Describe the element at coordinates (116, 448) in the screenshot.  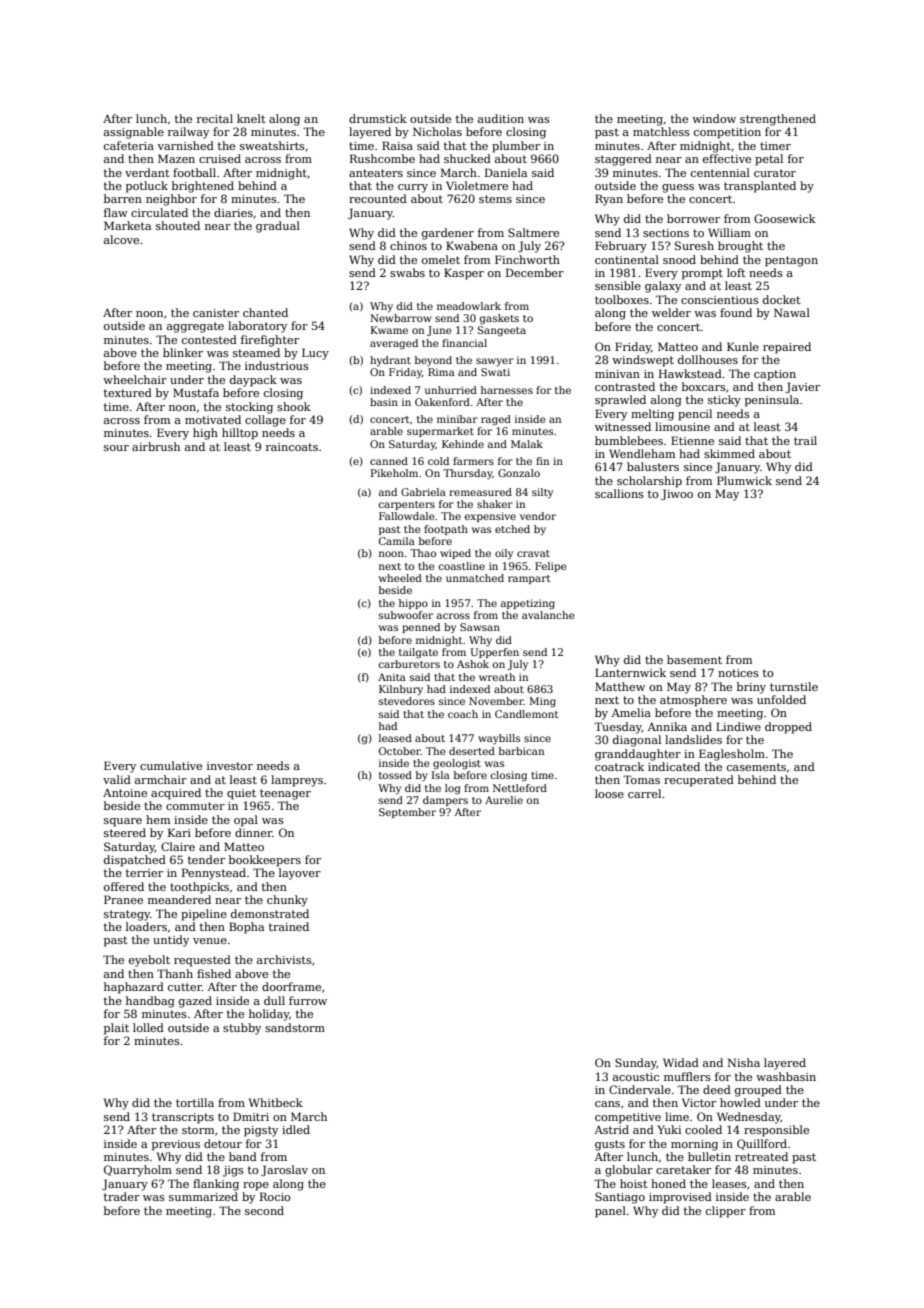
I see `sour` at that location.
